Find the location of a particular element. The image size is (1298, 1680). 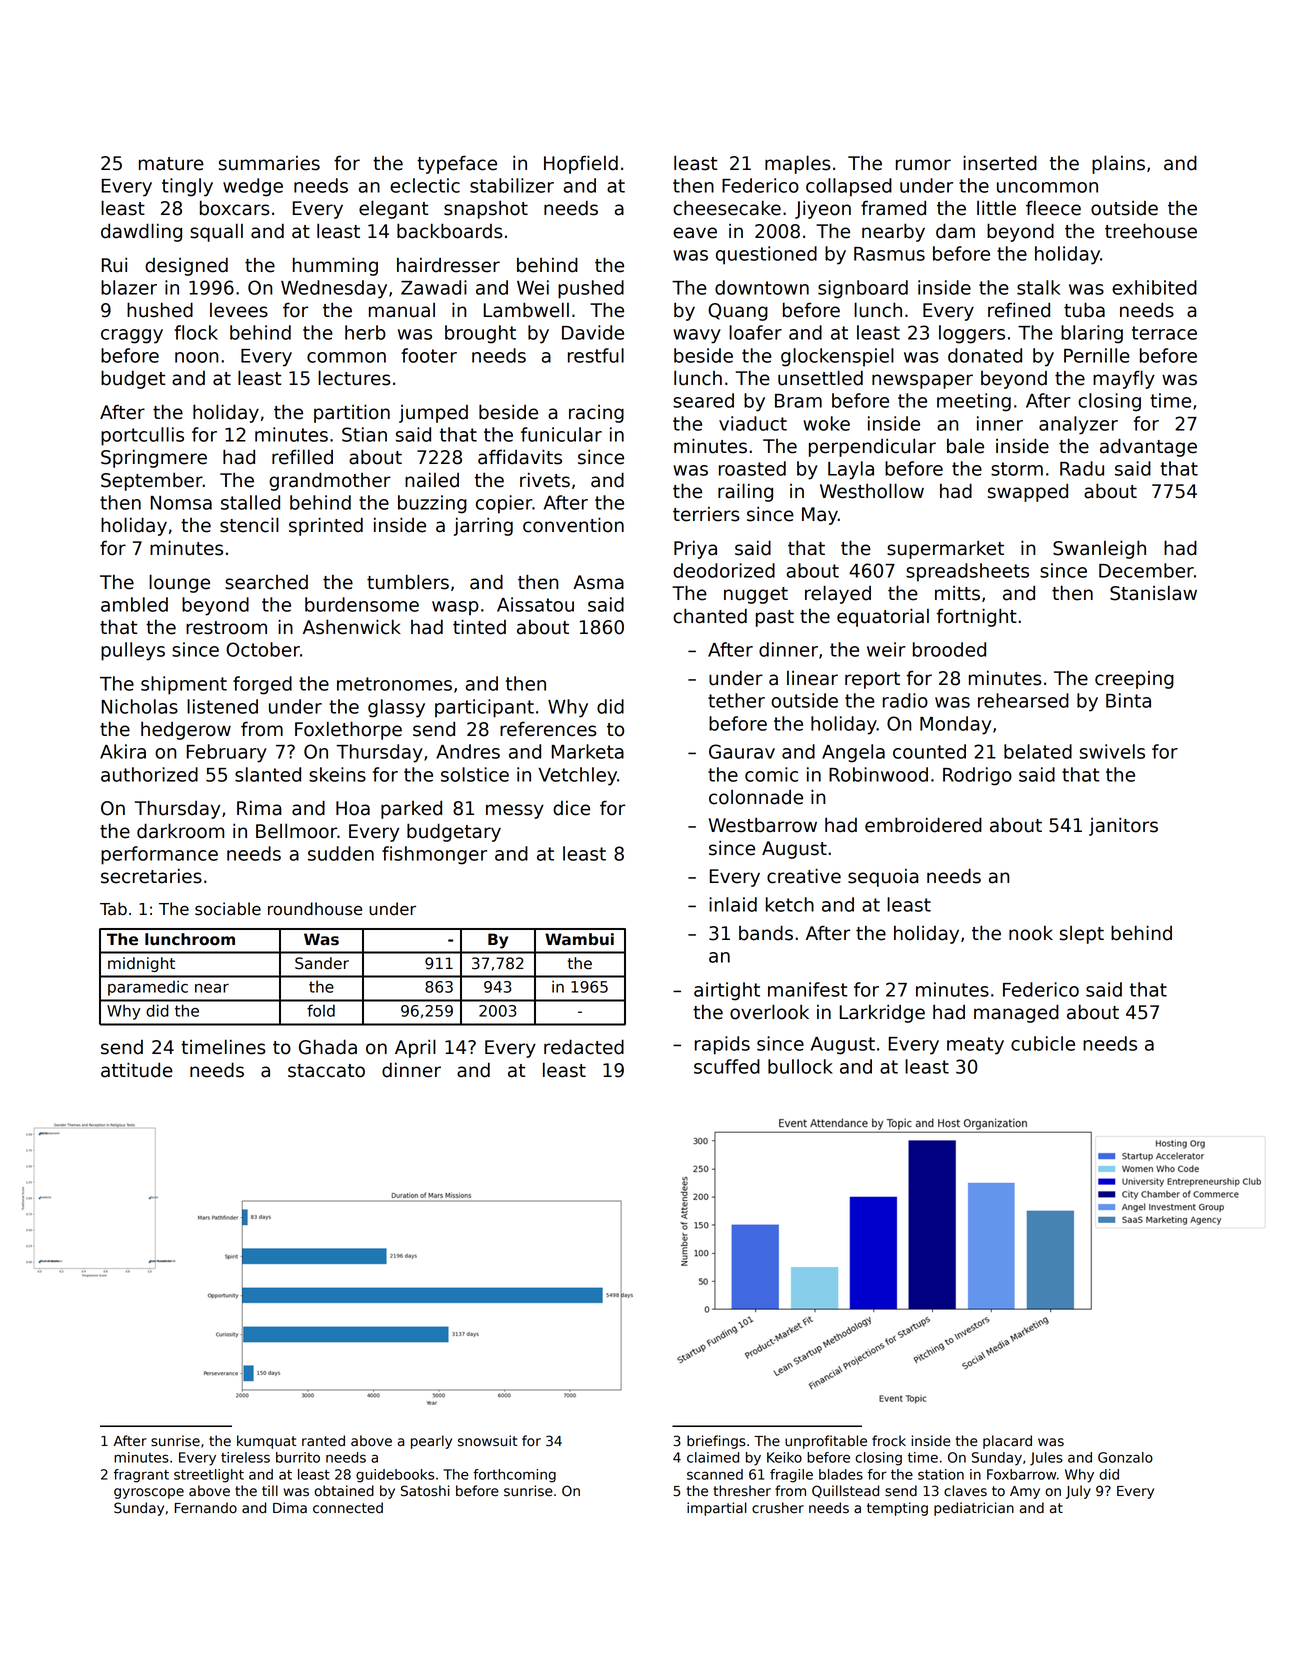

cubicle is located at coordinates (1043, 1043).
